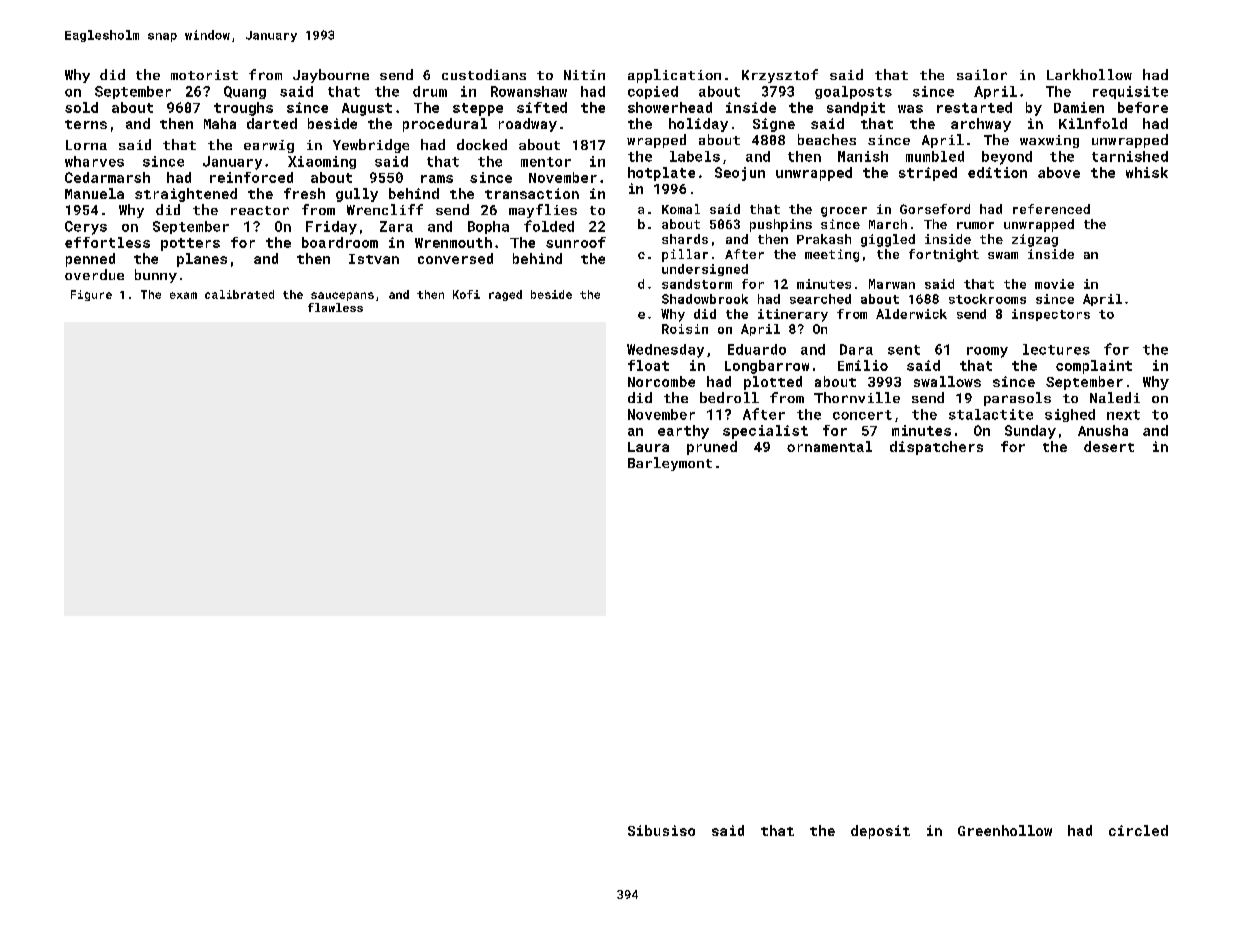 Image resolution: width=1233 pixels, height=952 pixels. Describe the element at coordinates (1138, 830) in the page. I see `circled` at that location.
